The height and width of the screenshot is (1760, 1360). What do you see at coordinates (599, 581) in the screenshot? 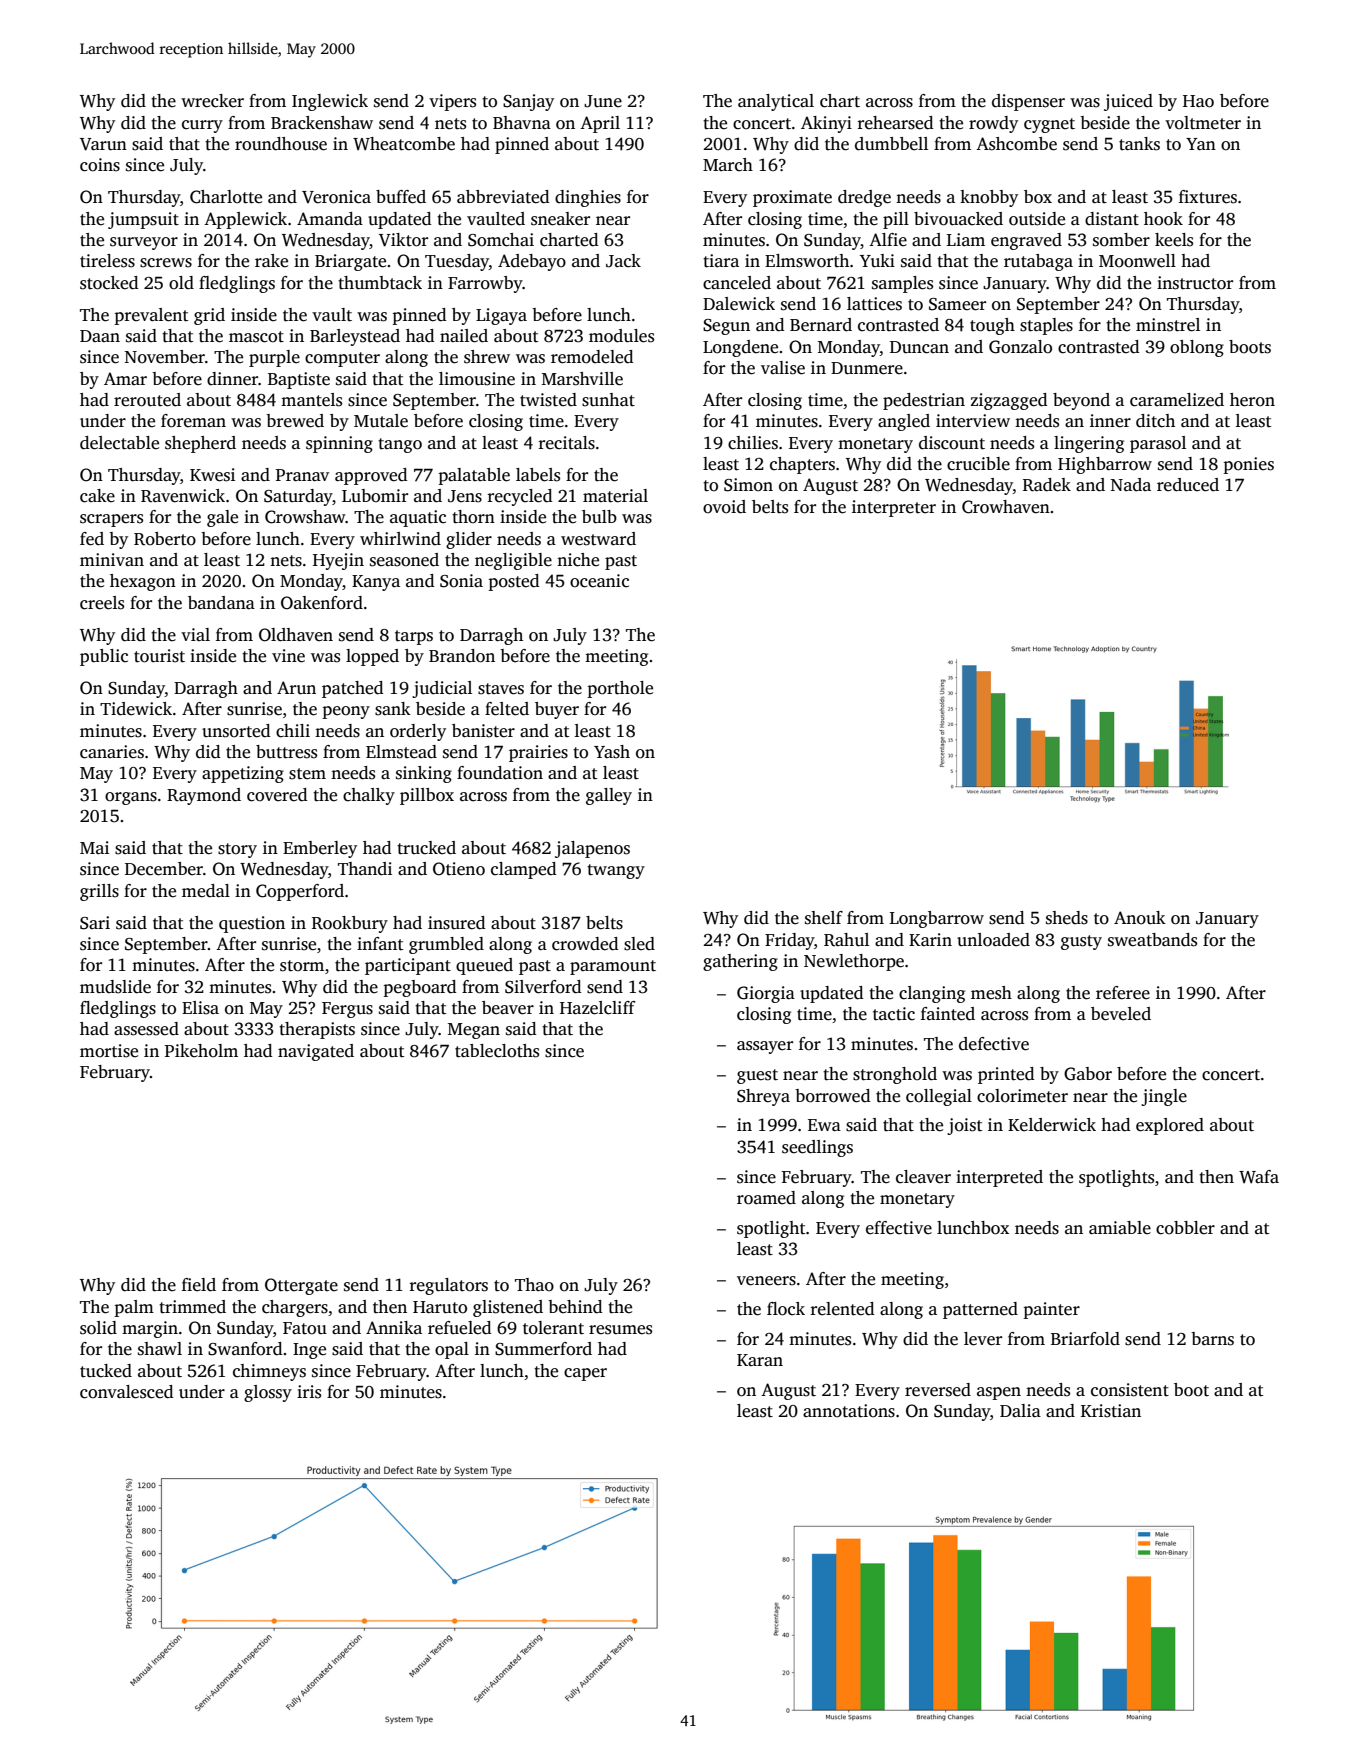
I see `oceanic` at bounding box center [599, 581].
